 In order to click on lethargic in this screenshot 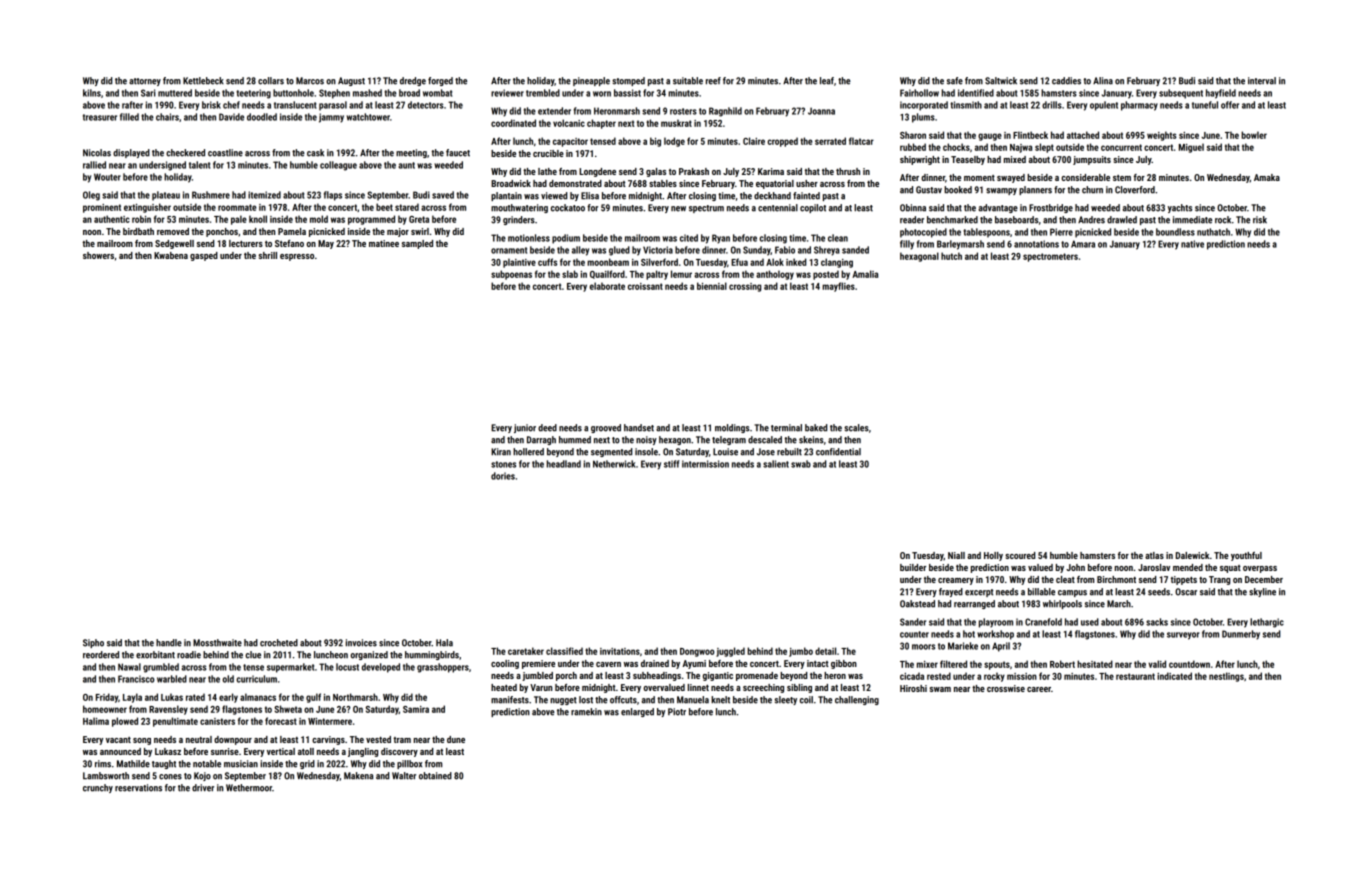, I will do `click(1267, 623)`.
